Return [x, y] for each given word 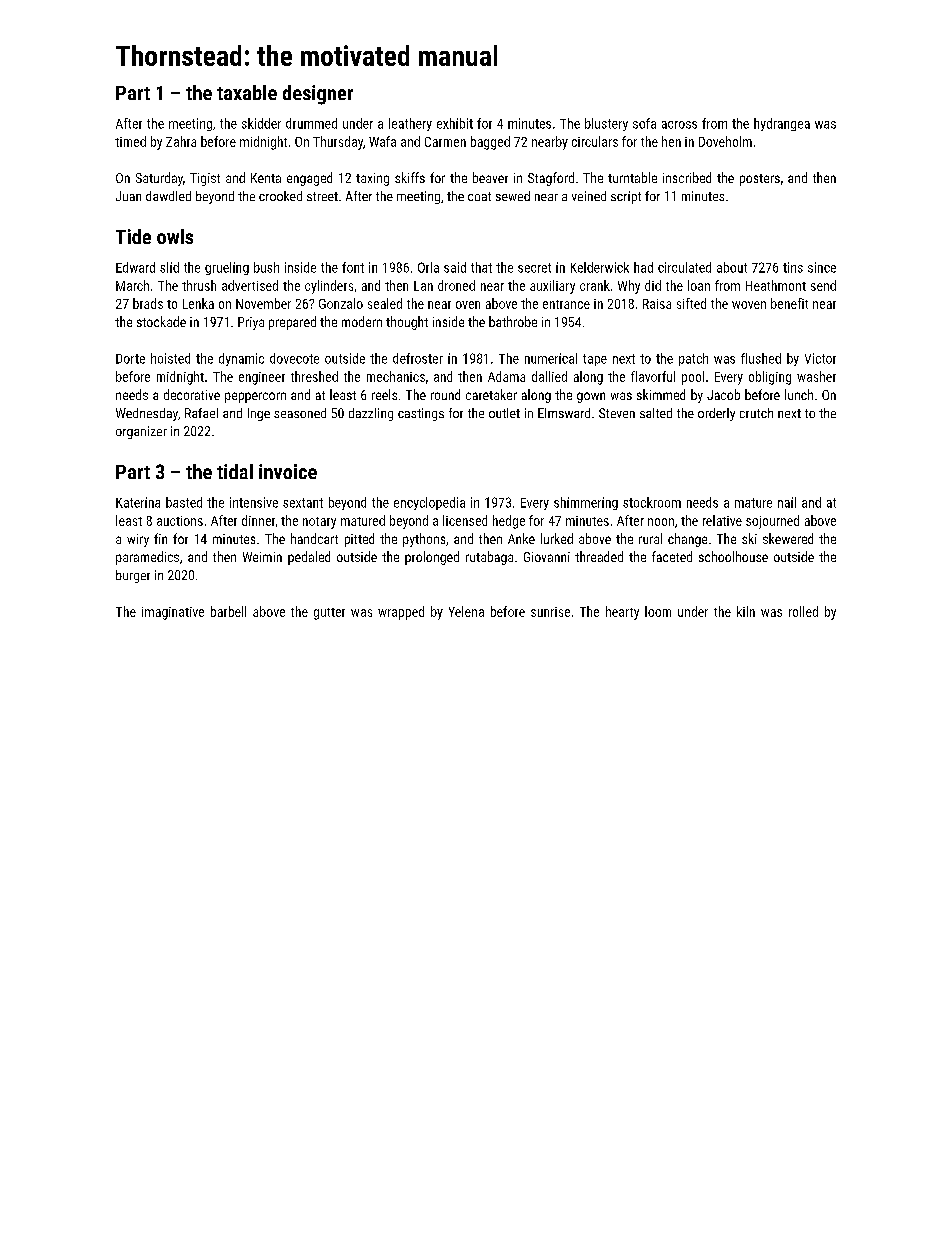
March [132, 285]
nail [787, 502]
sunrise [550, 612]
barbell [228, 611]
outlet [504, 413]
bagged [490, 143]
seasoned [300, 413]
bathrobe [513, 321]
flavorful [653, 376]
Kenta [266, 178]
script [626, 197]
